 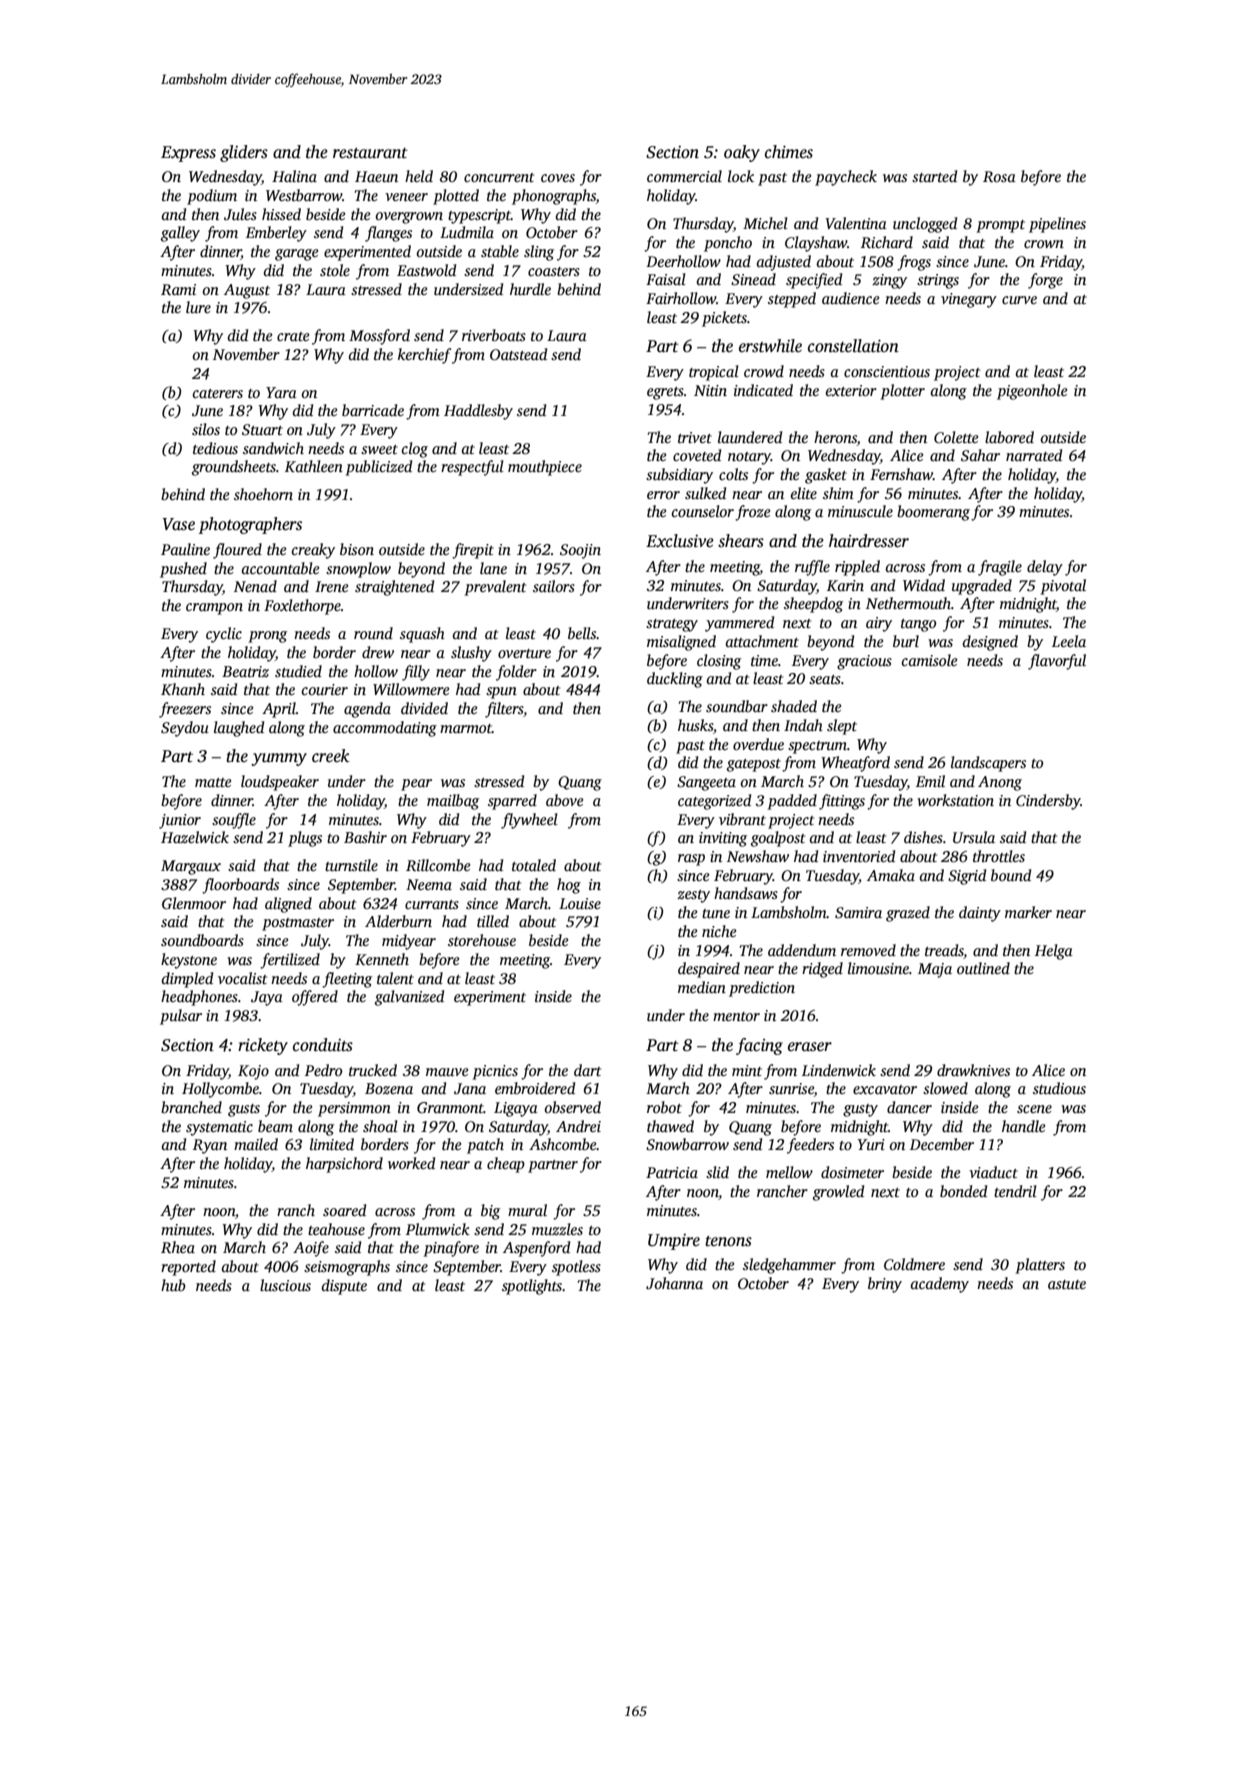 I want to click on Johanna, so click(x=674, y=1283).
